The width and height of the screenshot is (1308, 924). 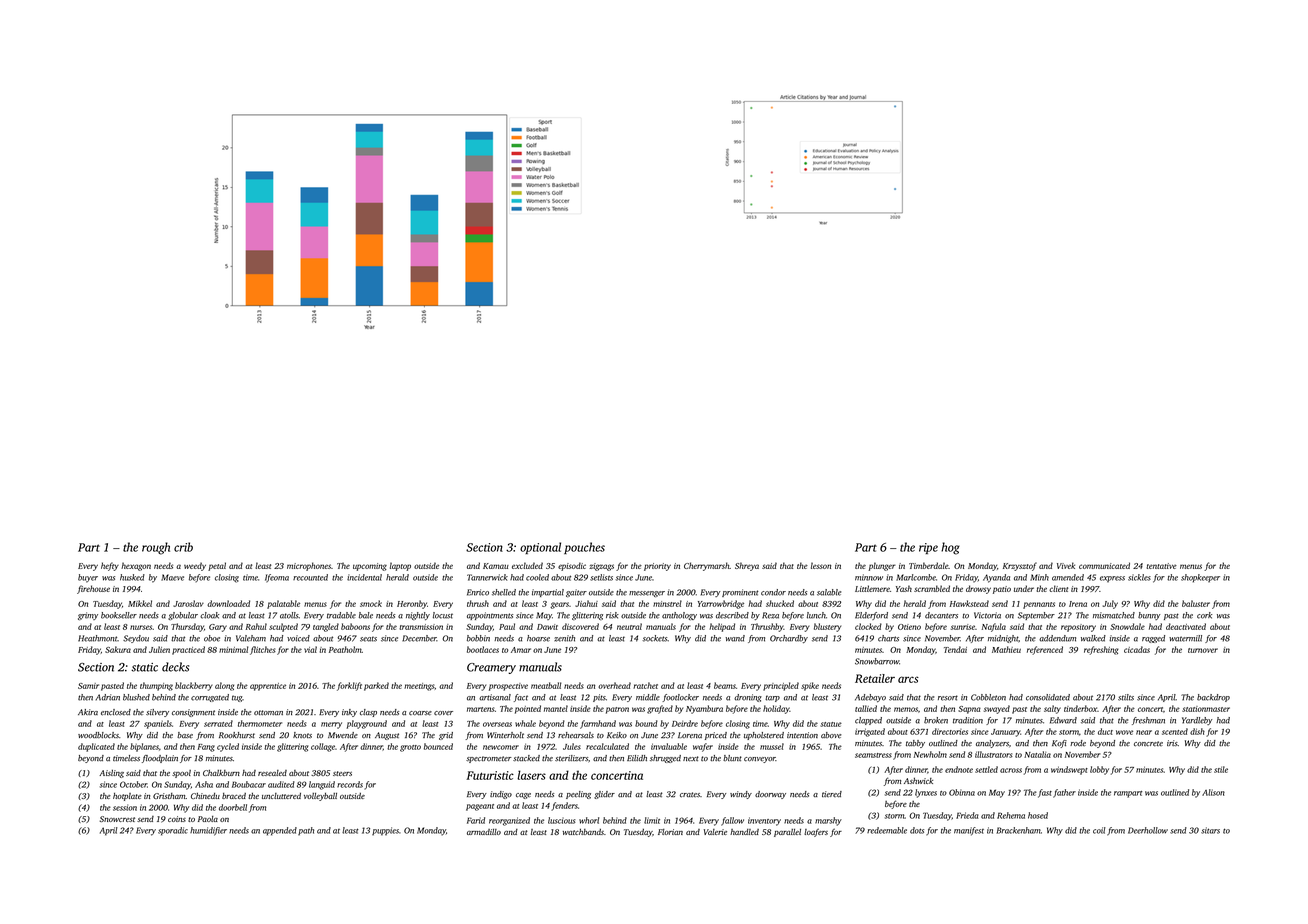 I want to click on sitars, so click(x=1210, y=830).
